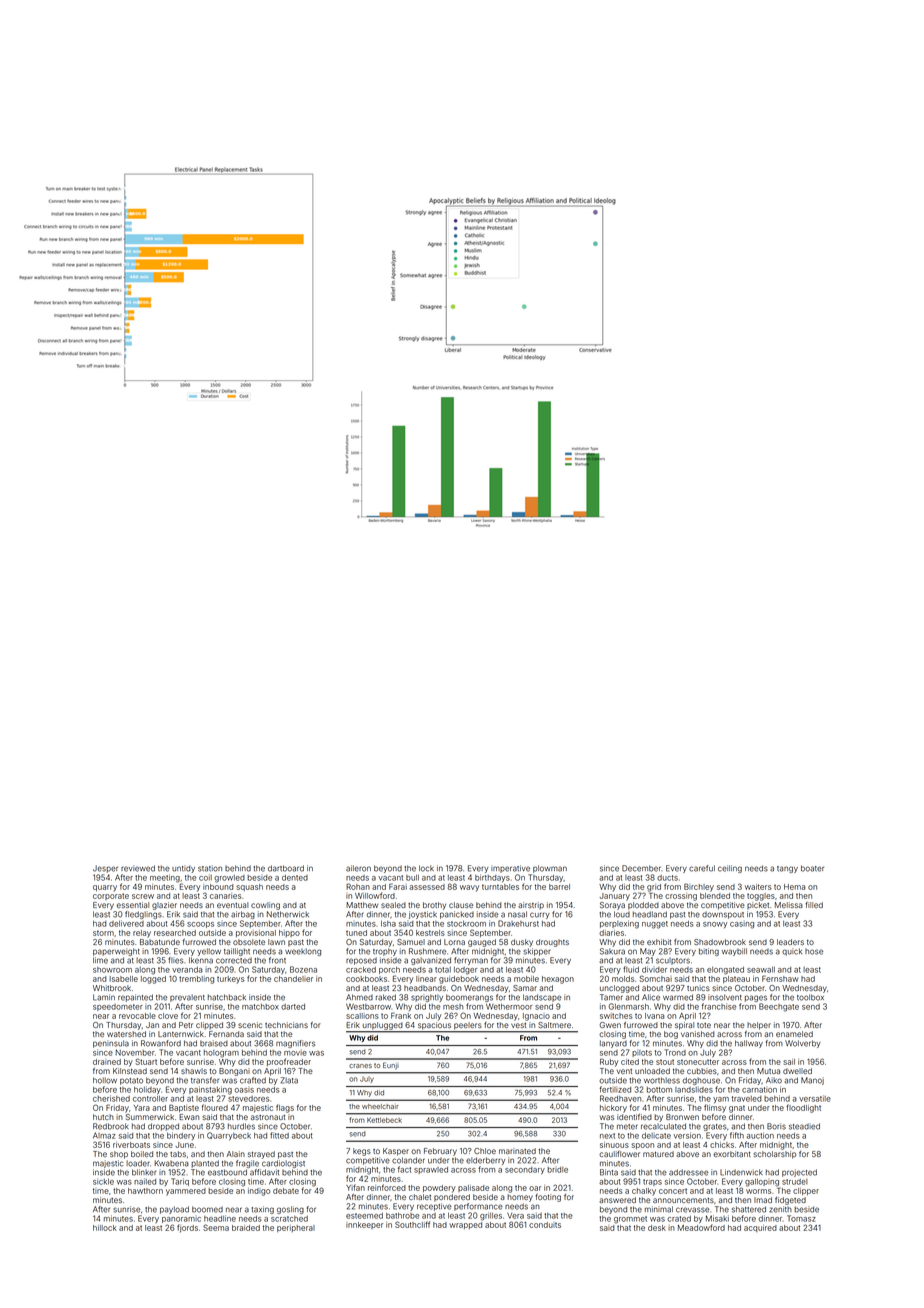  What do you see at coordinates (613, 1044) in the screenshot?
I see `lanyard` at bounding box center [613, 1044].
